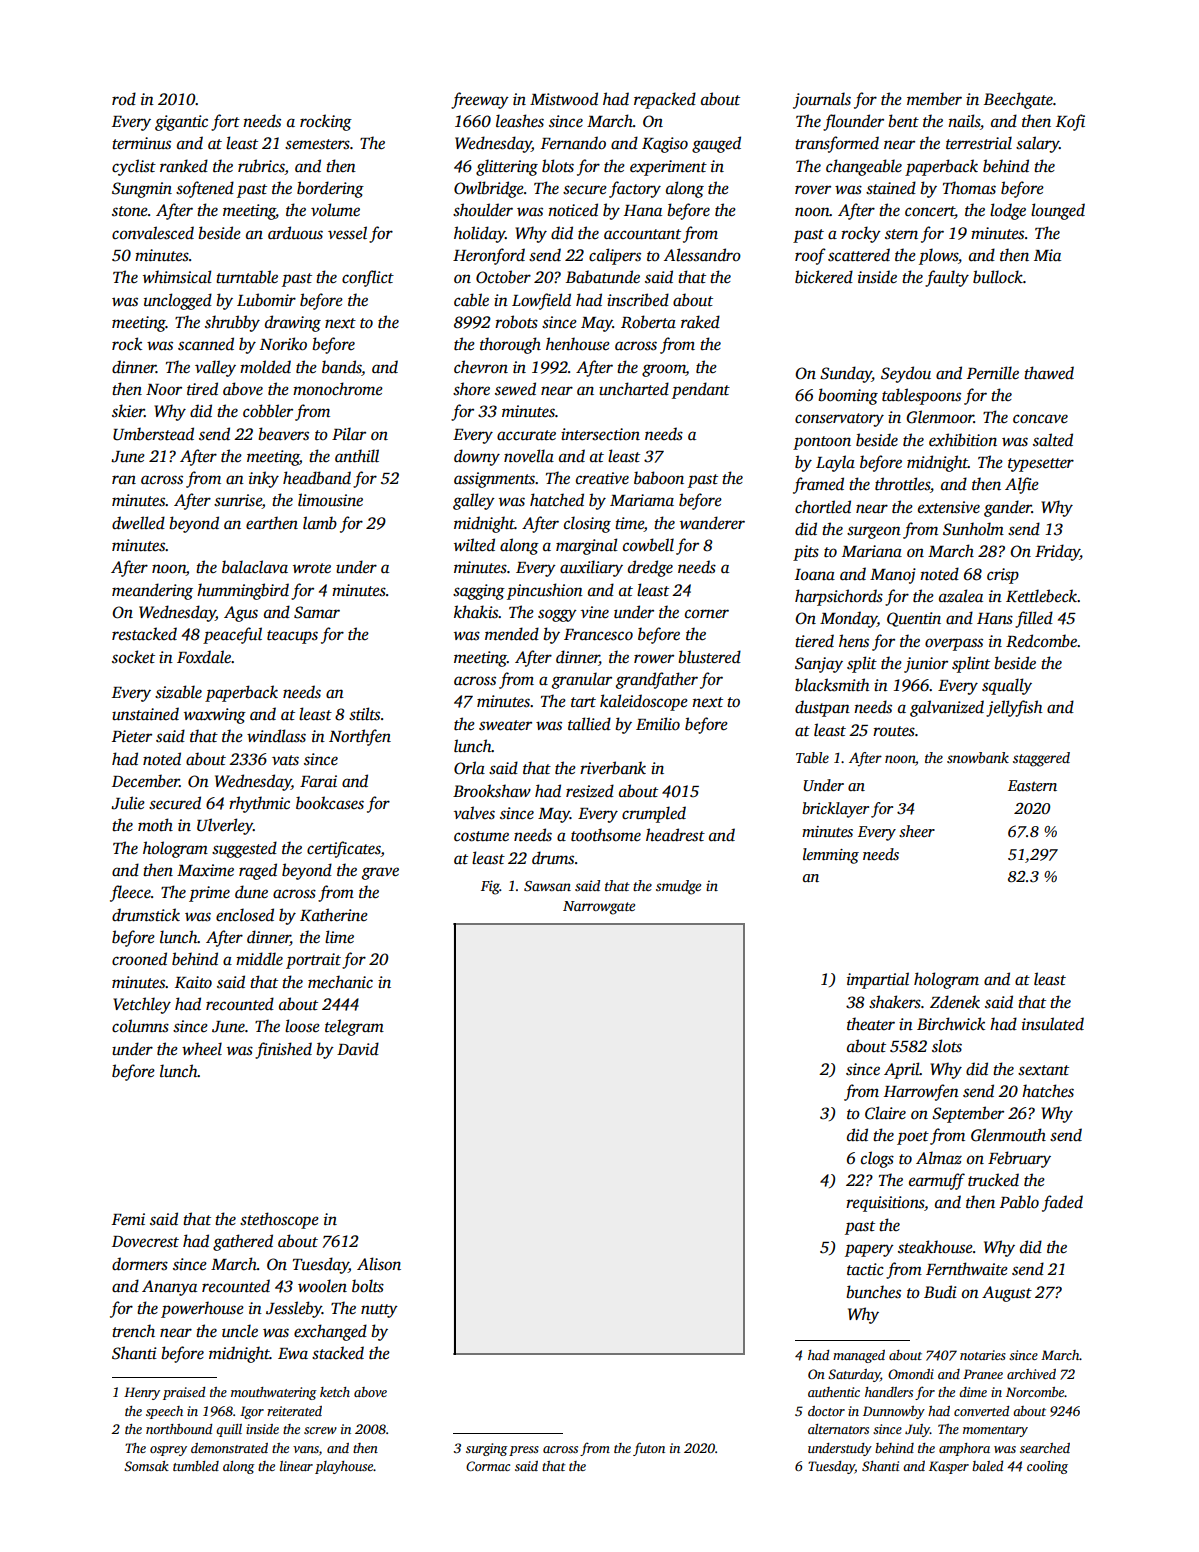  I want to click on beavers, so click(283, 434).
